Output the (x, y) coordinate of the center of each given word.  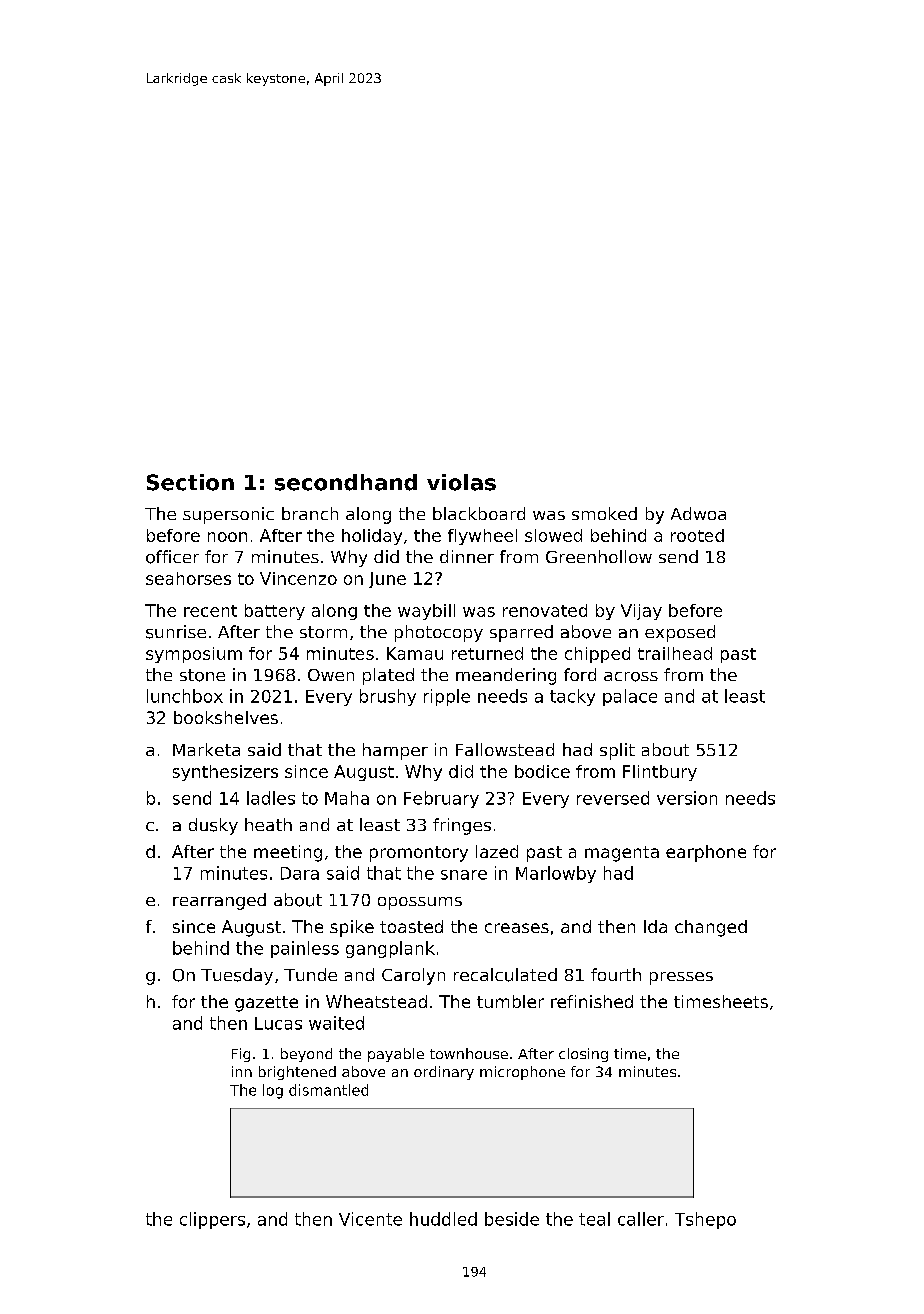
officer (172, 557)
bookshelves (226, 717)
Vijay (641, 612)
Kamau (415, 653)
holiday (372, 537)
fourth (616, 974)
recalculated (505, 975)
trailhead (675, 653)
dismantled (328, 1090)
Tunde (310, 974)
